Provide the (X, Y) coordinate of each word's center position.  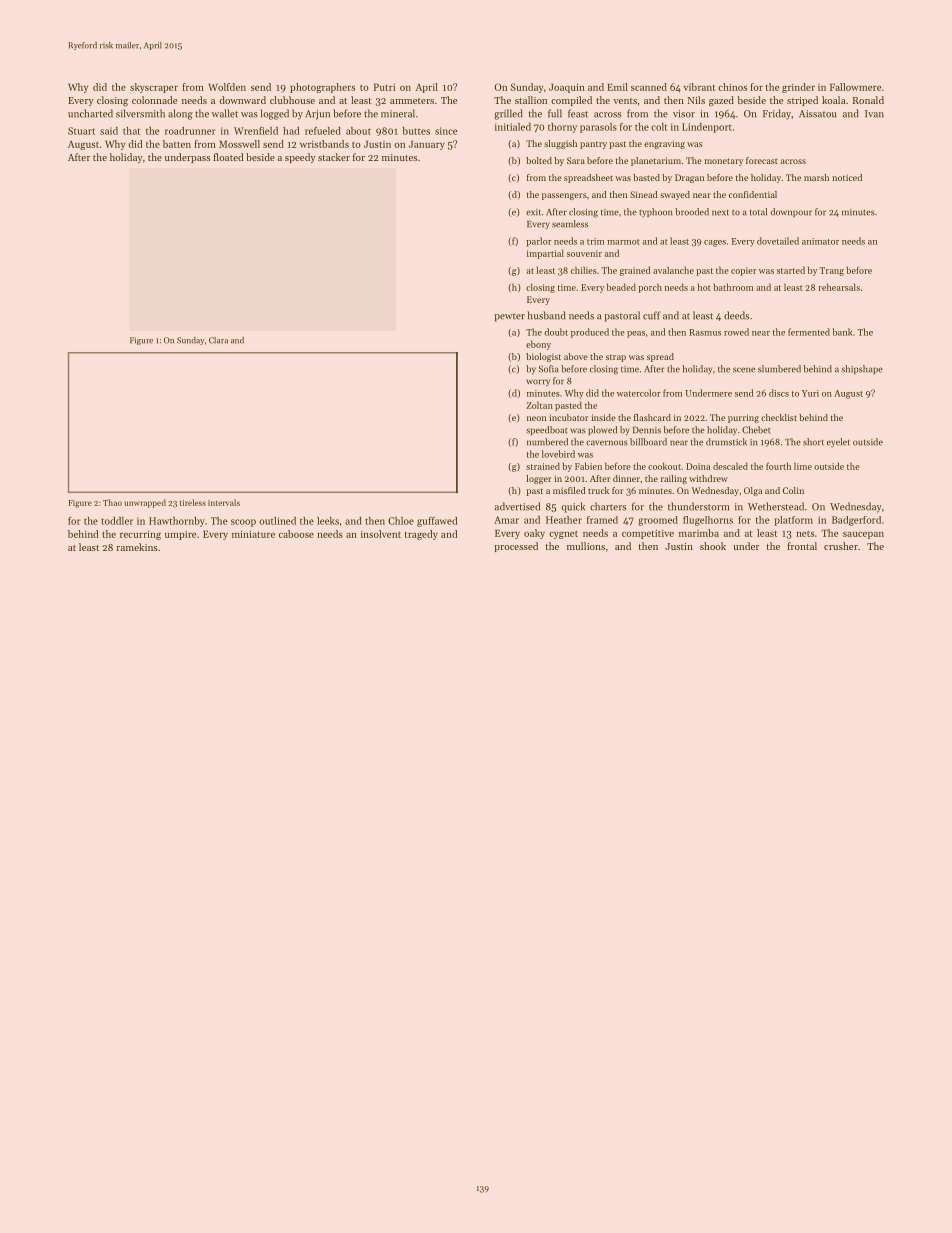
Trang (831, 271)
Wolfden (227, 87)
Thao (112, 502)
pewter (509, 317)
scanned (649, 87)
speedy (300, 158)
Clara (218, 340)
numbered (547, 442)
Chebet (756, 430)
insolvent (381, 534)
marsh (816, 177)
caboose (296, 534)
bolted (539, 160)
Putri (384, 87)
